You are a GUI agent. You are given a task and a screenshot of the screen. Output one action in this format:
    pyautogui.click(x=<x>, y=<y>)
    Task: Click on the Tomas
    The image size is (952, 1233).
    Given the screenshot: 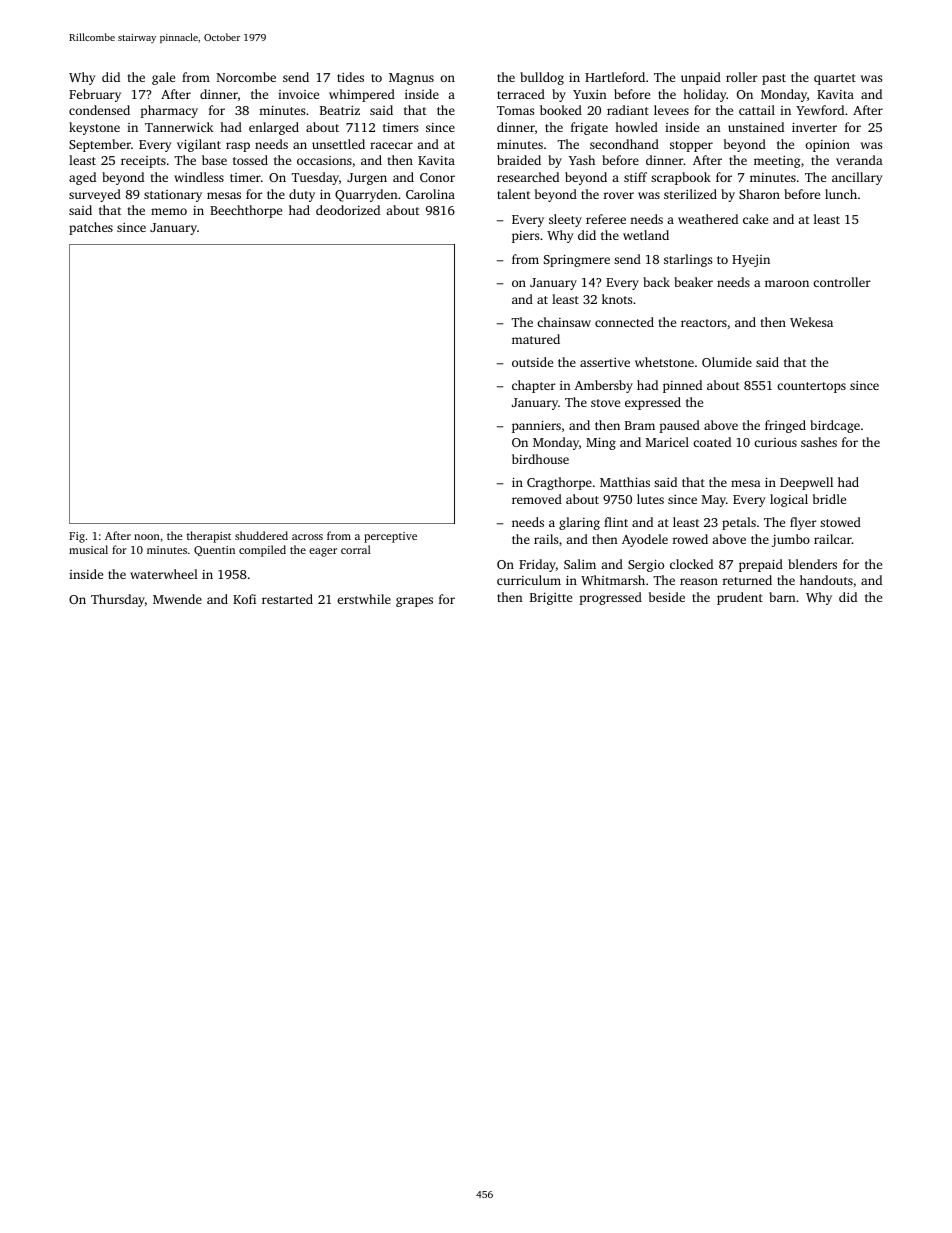 What is the action you would take?
    pyautogui.click(x=515, y=110)
